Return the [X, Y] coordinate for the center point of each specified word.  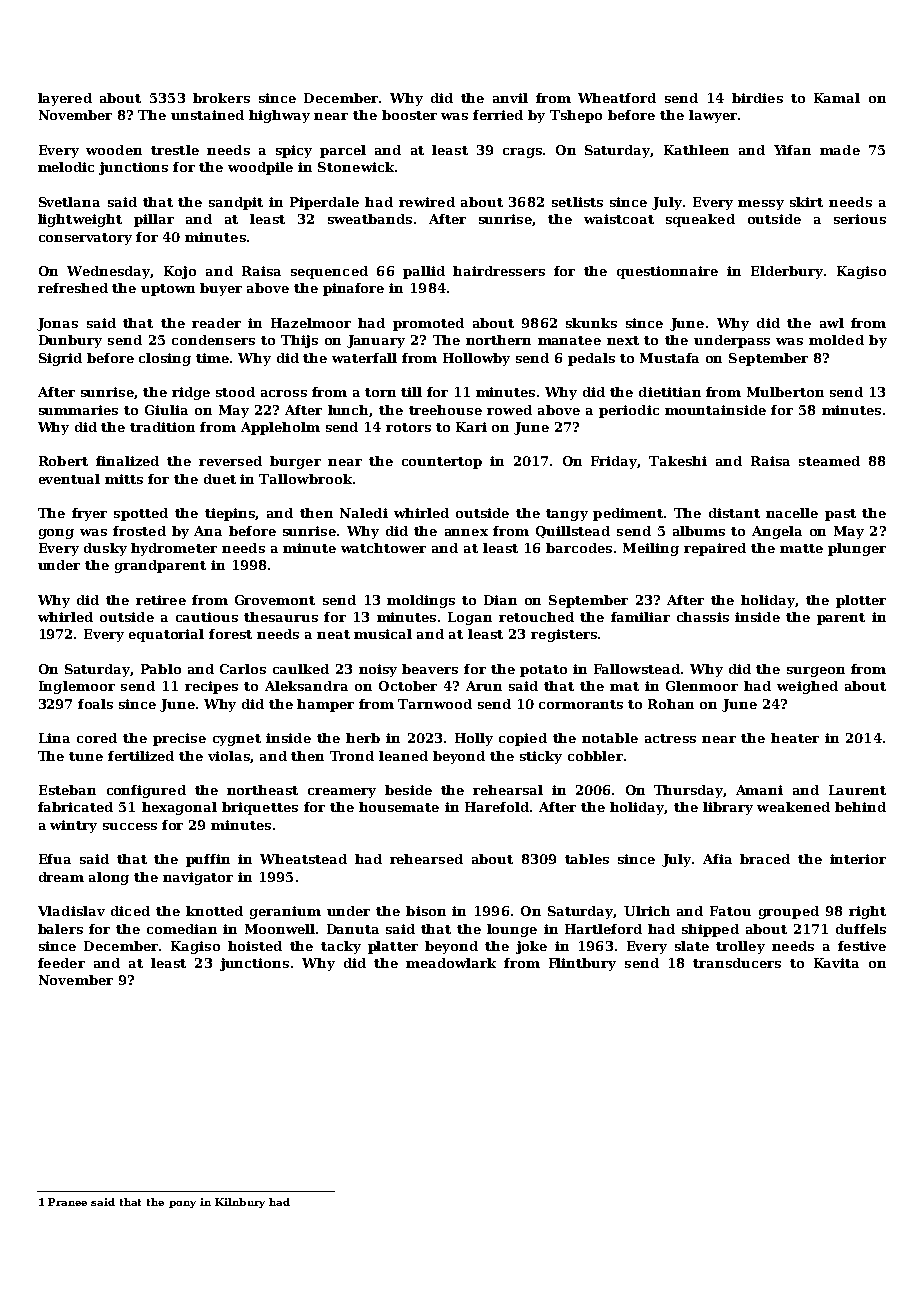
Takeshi [678, 461]
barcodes [579, 548]
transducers [737, 963]
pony [182, 1204]
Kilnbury [240, 1203]
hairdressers [499, 271]
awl [832, 323]
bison [426, 911]
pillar [154, 220]
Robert [63, 461]
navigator [198, 878]
